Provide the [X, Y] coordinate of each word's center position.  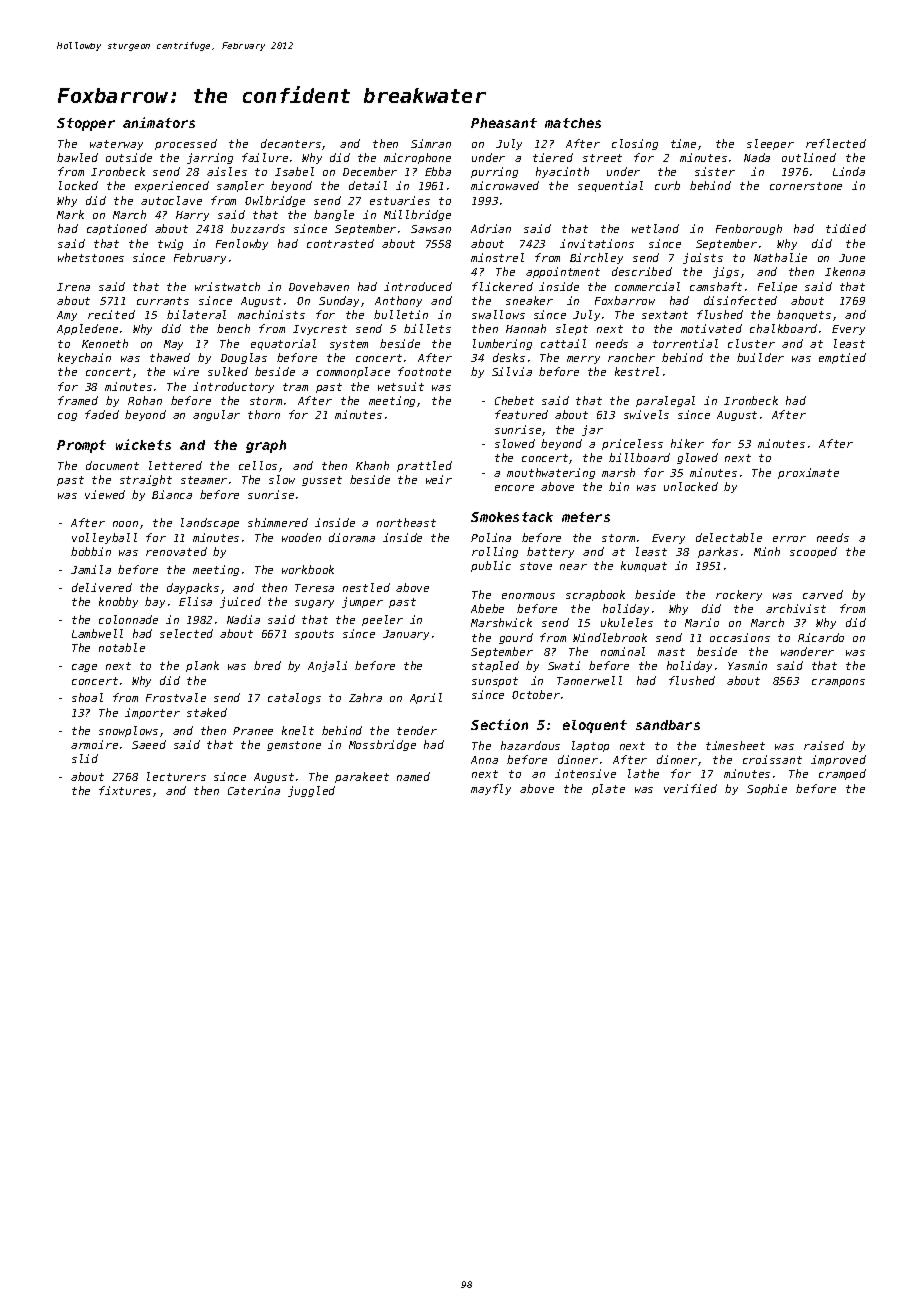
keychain [84, 358]
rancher [631, 357]
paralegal [665, 401]
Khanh [372, 465]
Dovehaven [319, 286]
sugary [314, 604]
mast [671, 652]
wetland [655, 228]
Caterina [254, 790]
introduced [418, 286]
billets [427, 328]
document [112, 465]
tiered [553, 157]
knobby [118, 602]
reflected [836, 143]
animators [159, 122]
